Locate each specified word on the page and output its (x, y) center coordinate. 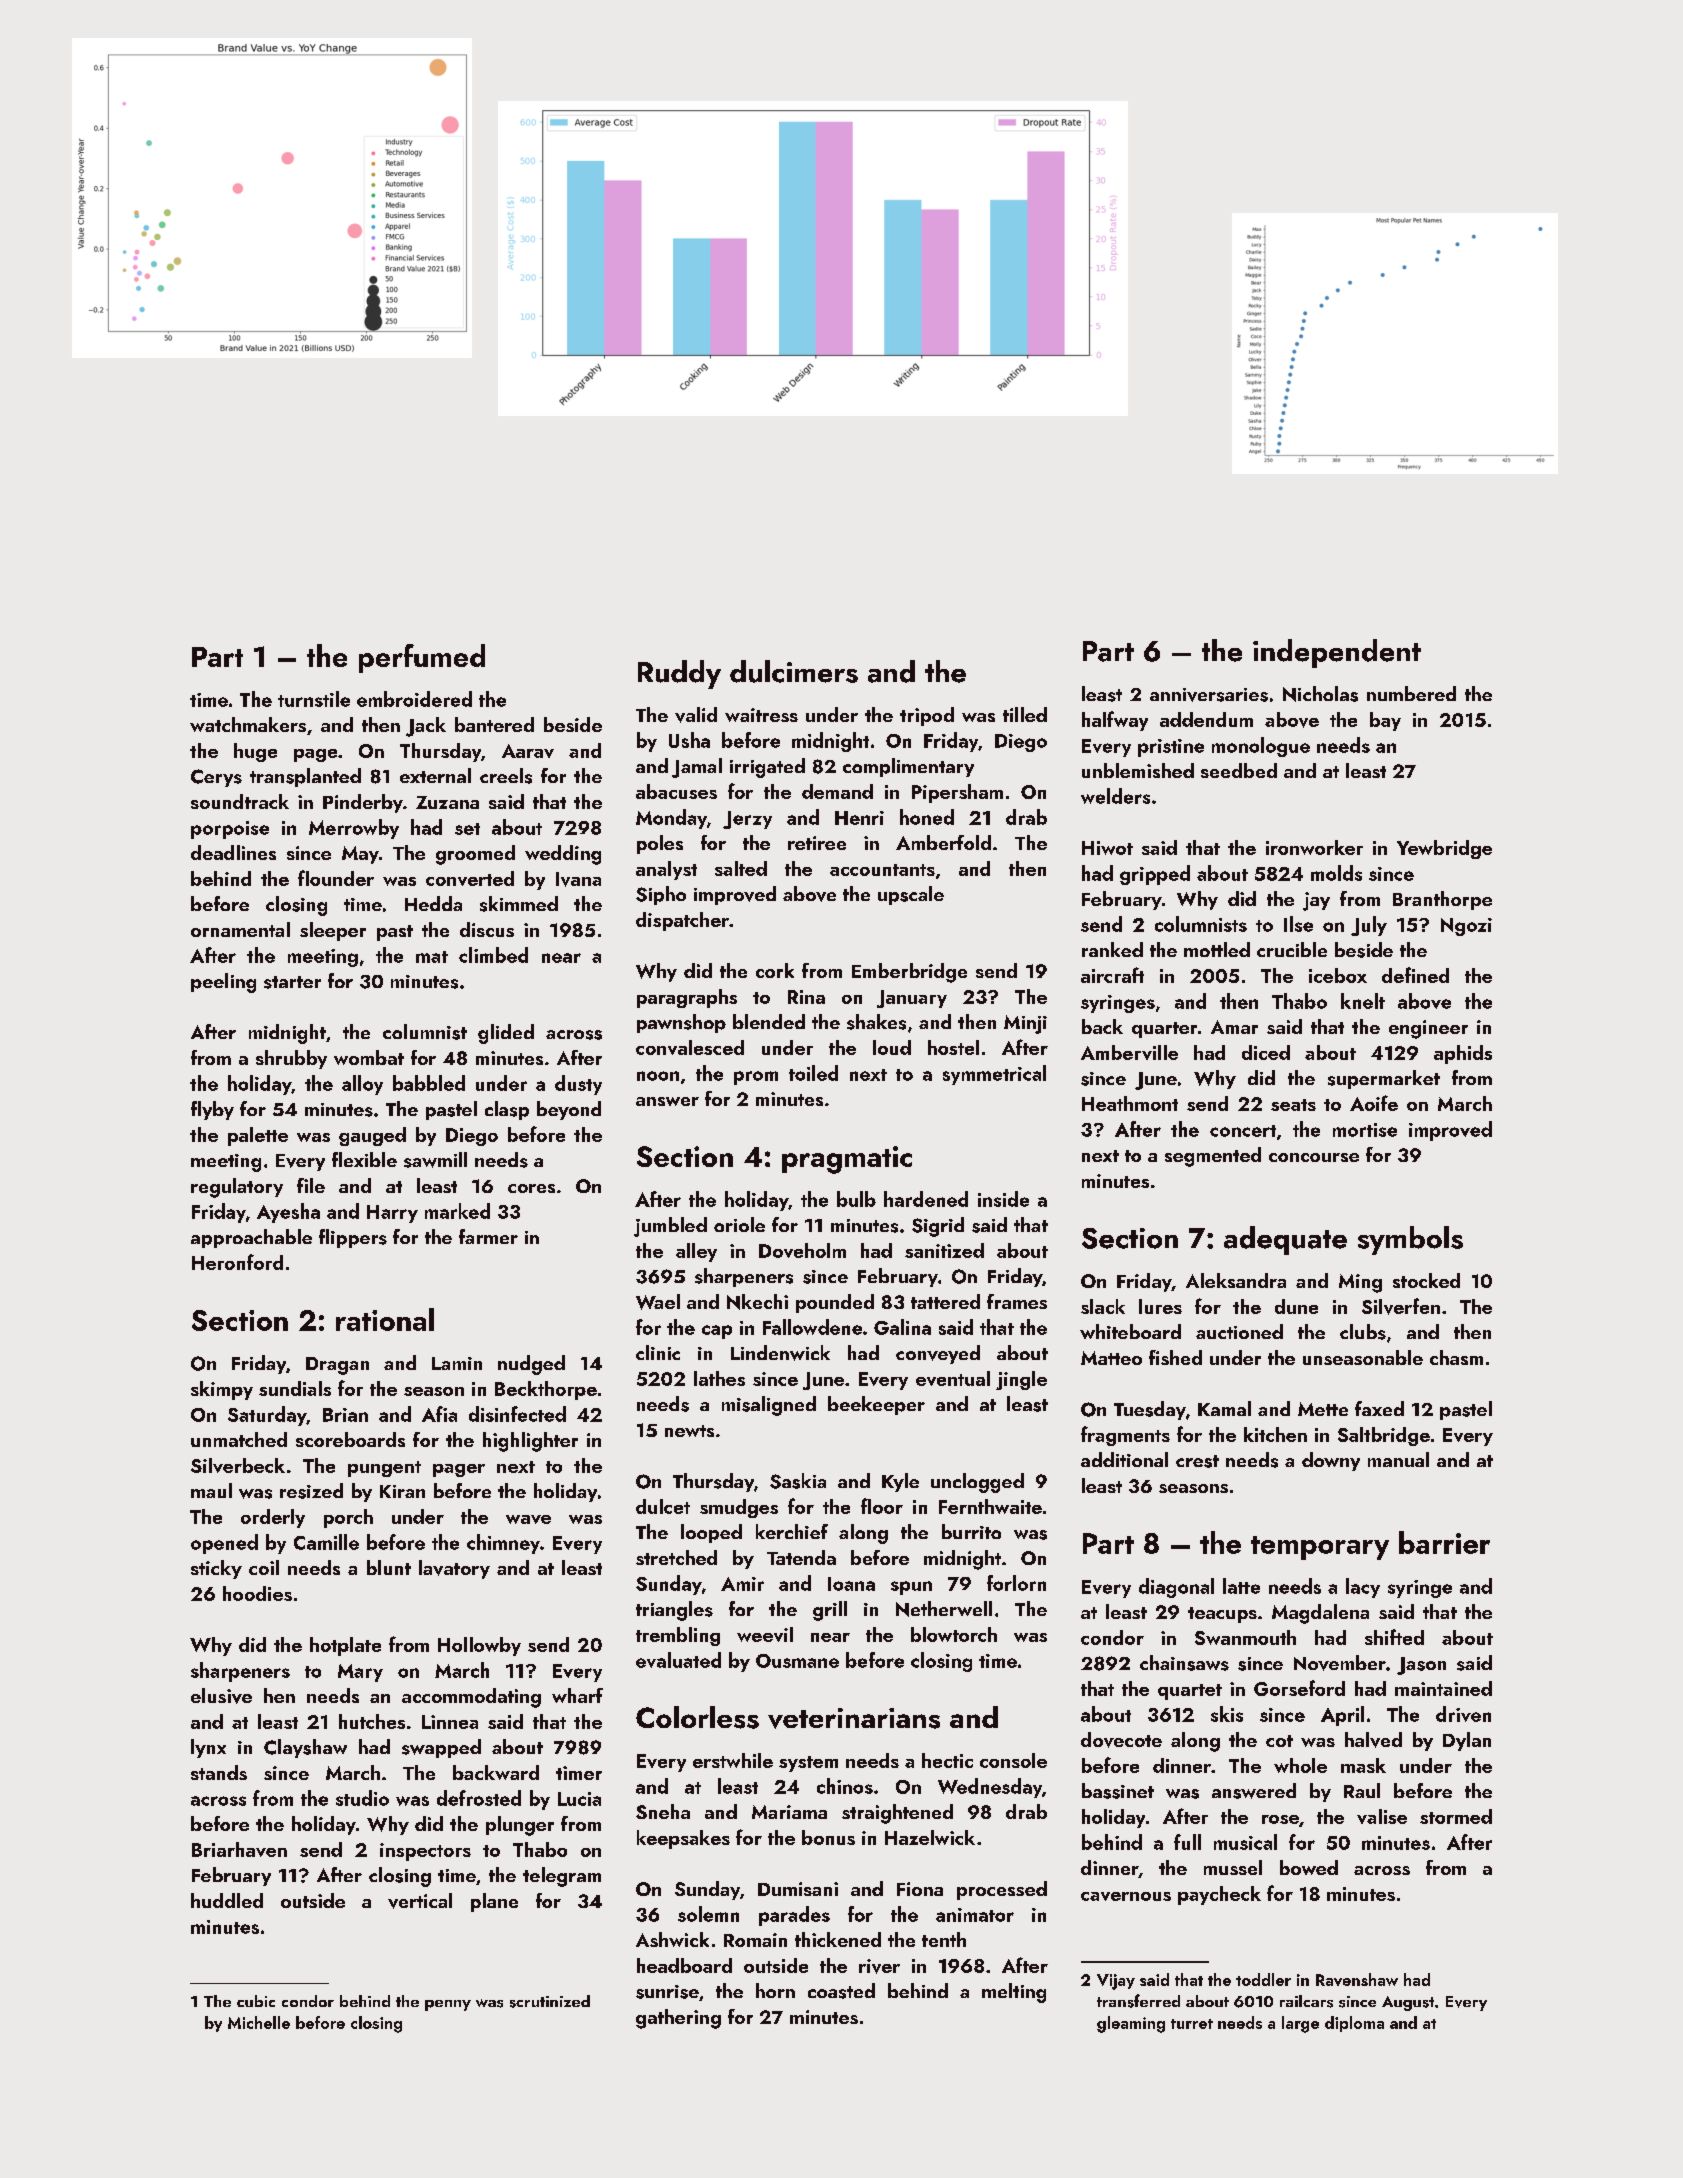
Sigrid (938, 1227)
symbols (1410, 1240)
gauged (372, 1136)
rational (385, 1319)
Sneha (663, 1811)
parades (794, 1916)
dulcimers (794, 671)
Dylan (1467, 1741)
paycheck (1219, 1895)
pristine (1171, 748)
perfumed (422, 658)
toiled (813, 1073)
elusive (221, 1696)
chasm (1456, 1357)
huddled (227, 1900)
